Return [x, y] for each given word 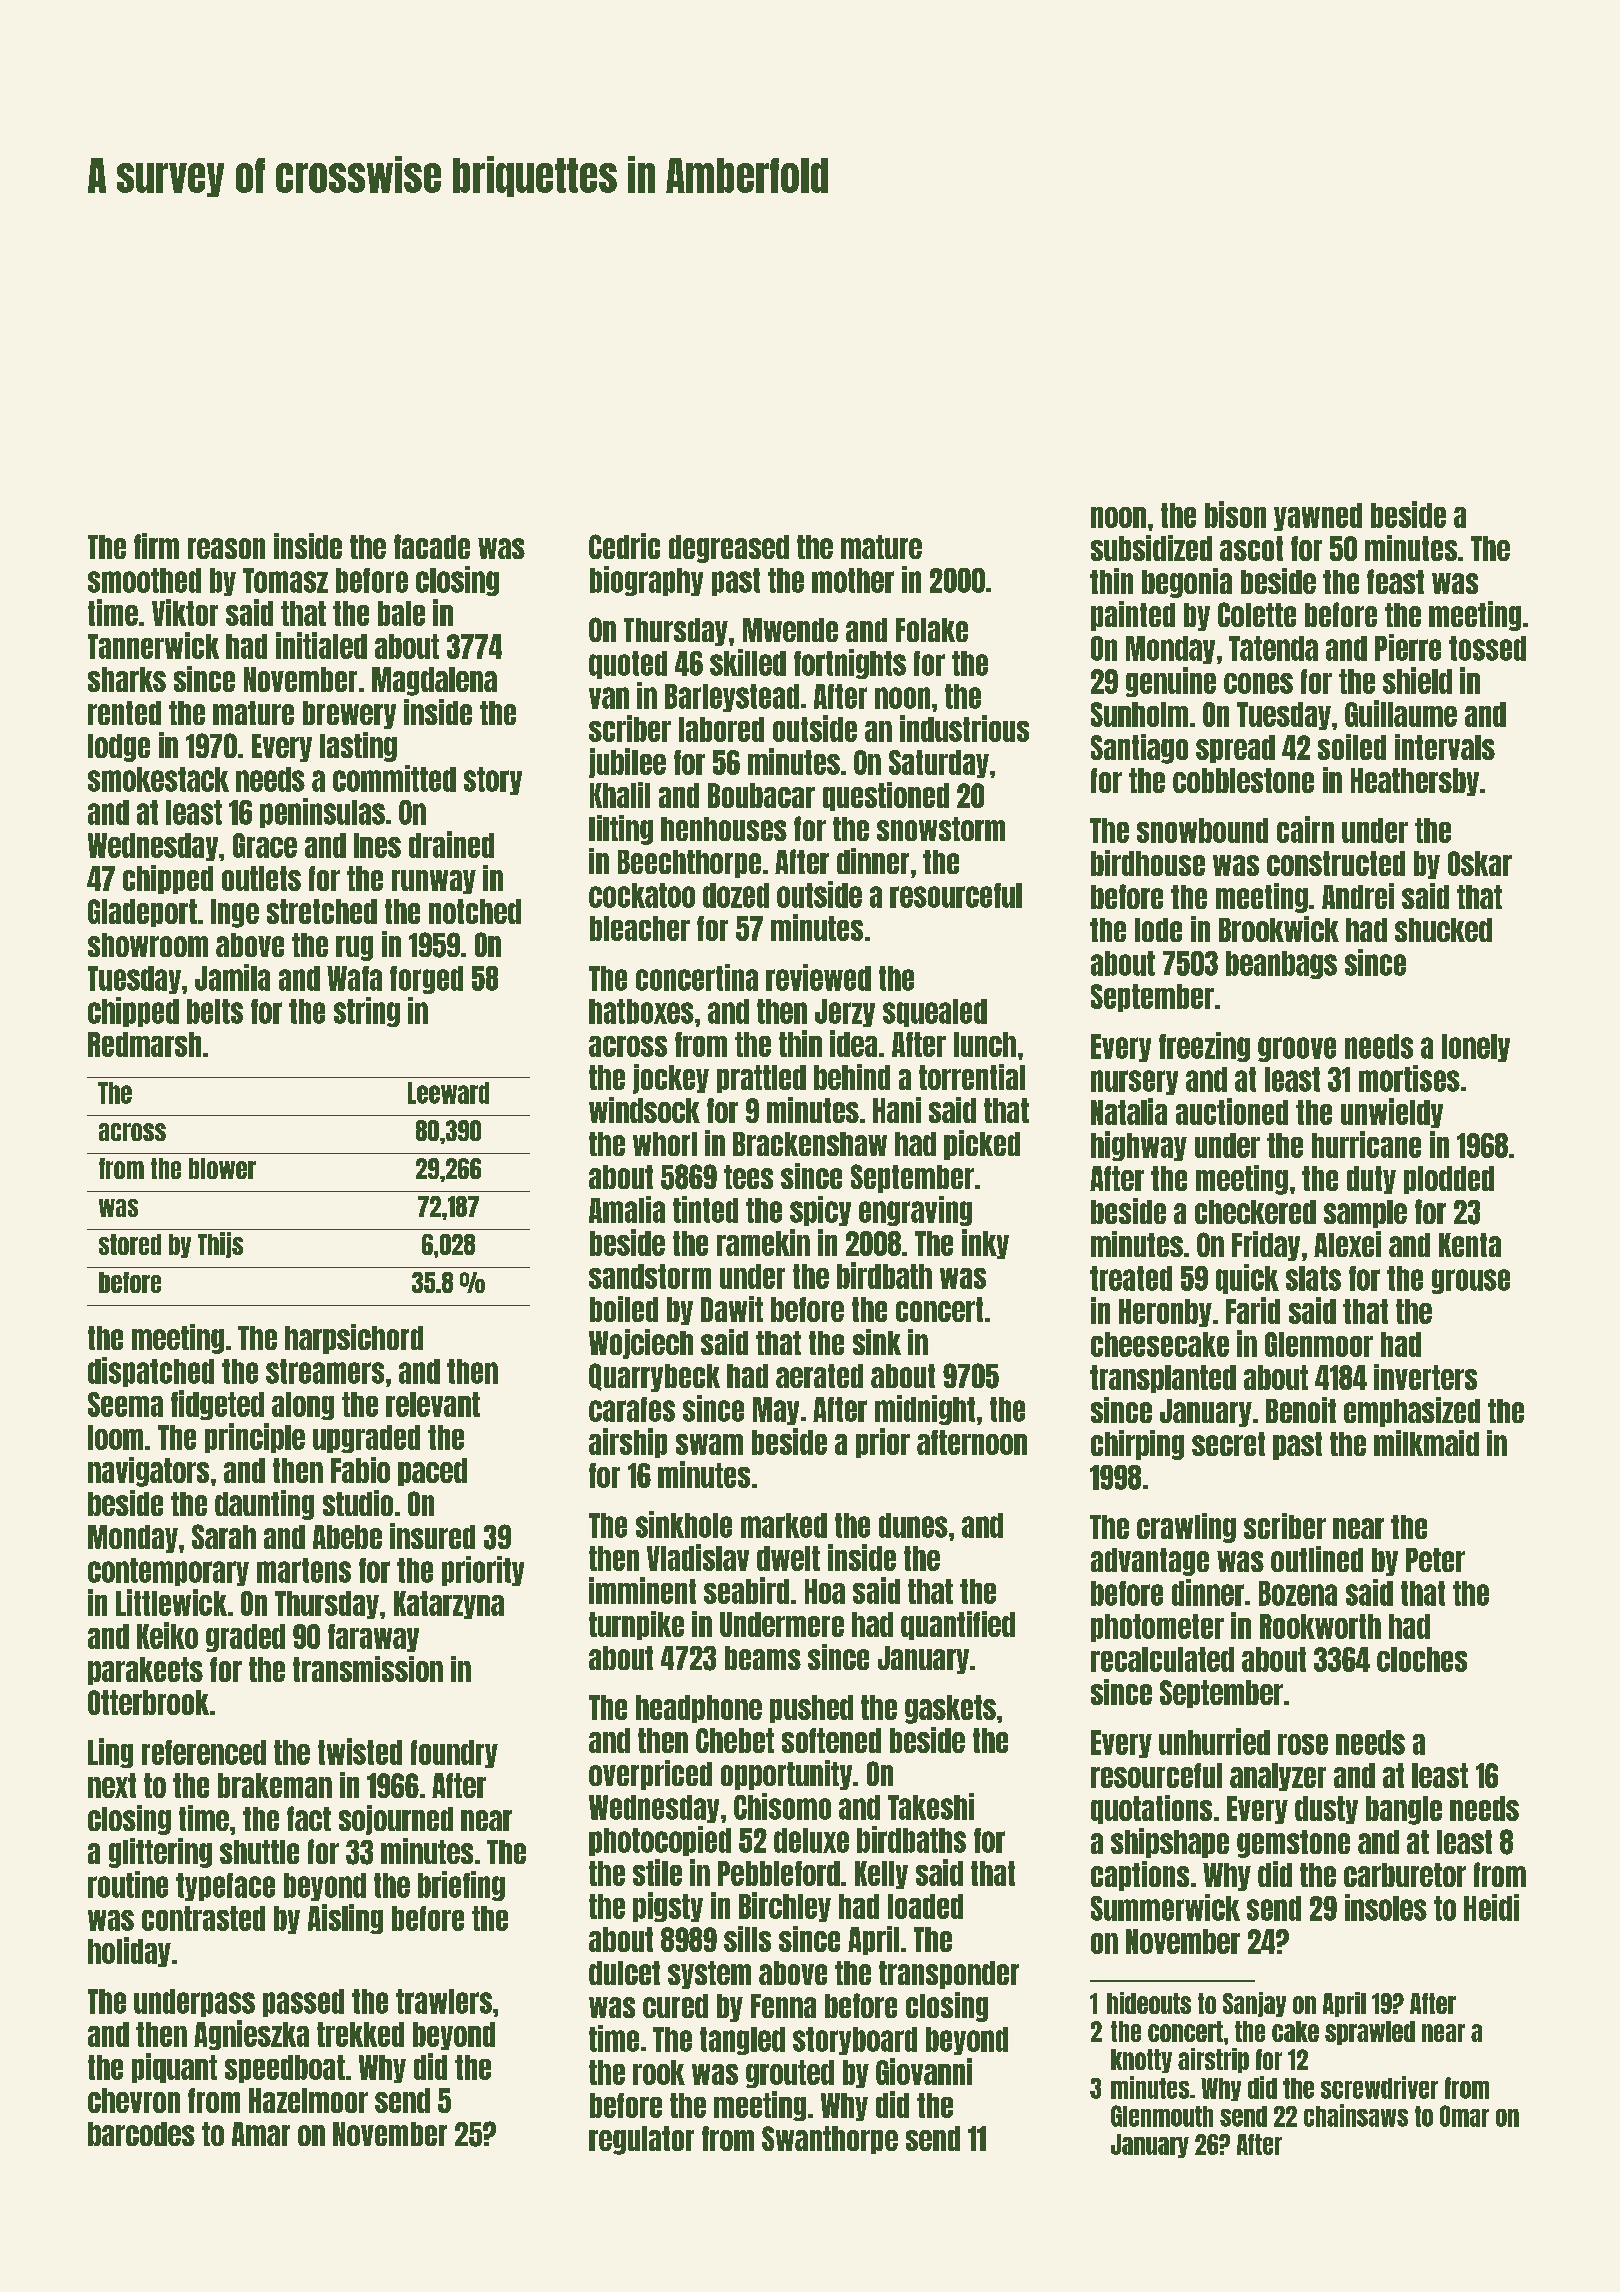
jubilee [627, 763]
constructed [1336, 863]
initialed [321, 645]
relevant [433, 1404]
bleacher [640, 928]
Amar [261, 2134]
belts [215, 1011]
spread [1235, 749]
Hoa [825, 1591]
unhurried [1214, 1741]
